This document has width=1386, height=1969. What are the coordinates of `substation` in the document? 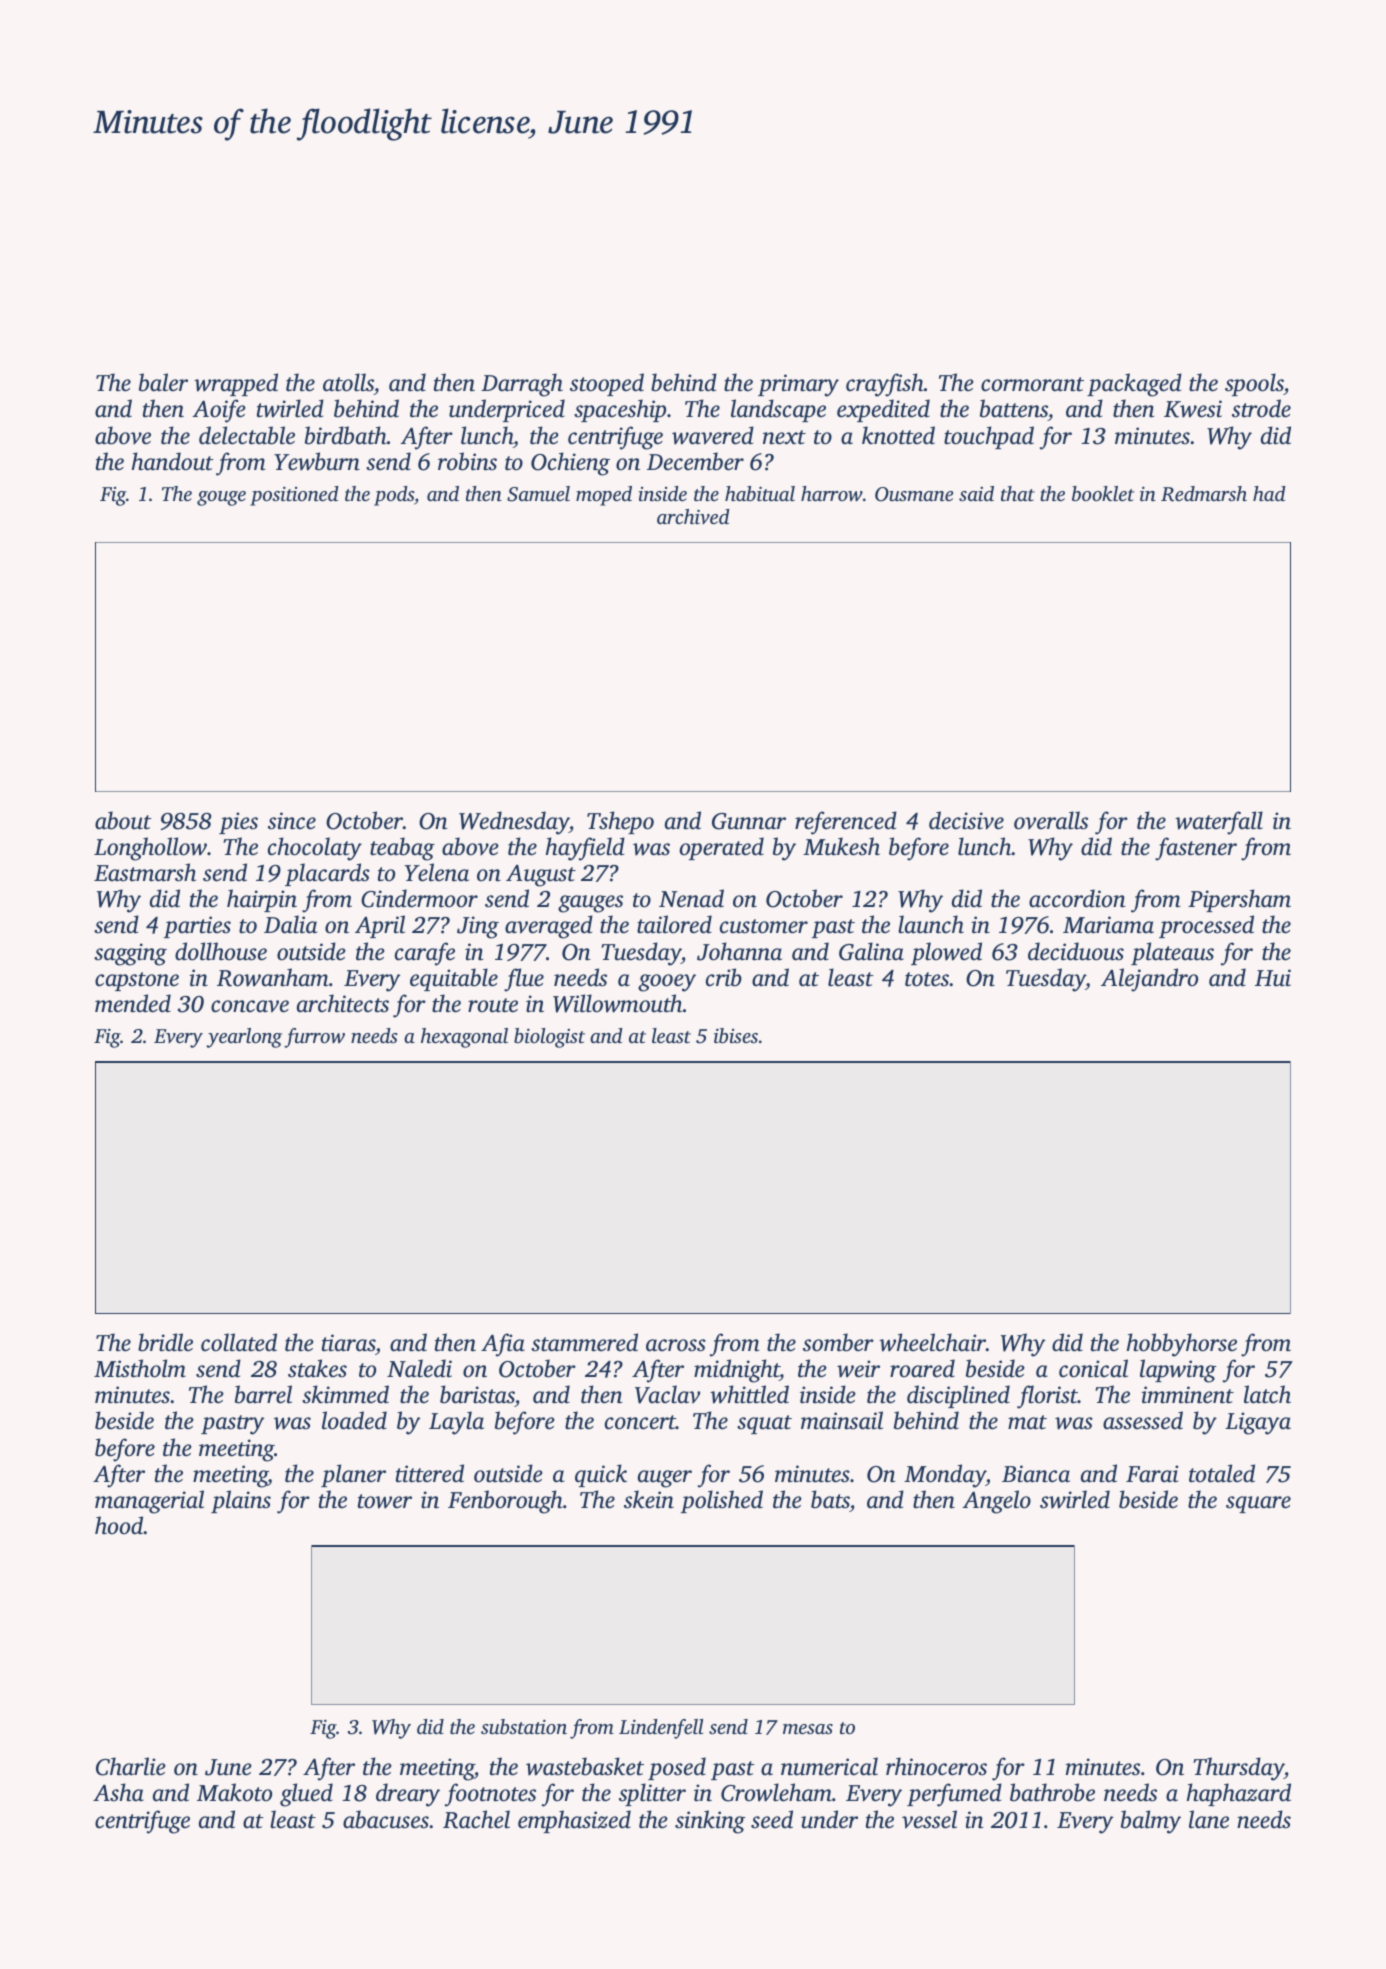 It's located at (524, 1726).
